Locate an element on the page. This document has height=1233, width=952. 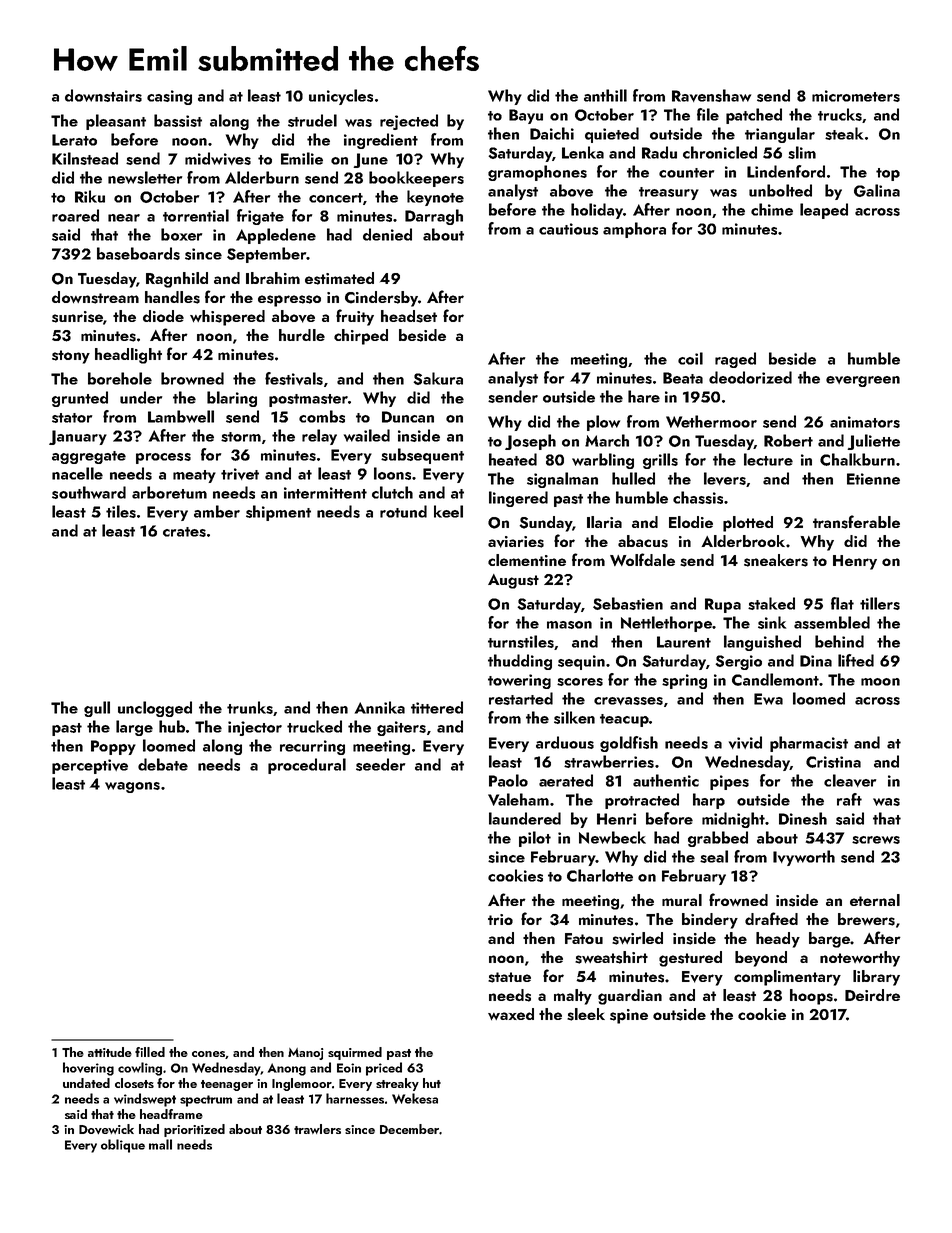
cones is located at coordinates (208, 1054).
